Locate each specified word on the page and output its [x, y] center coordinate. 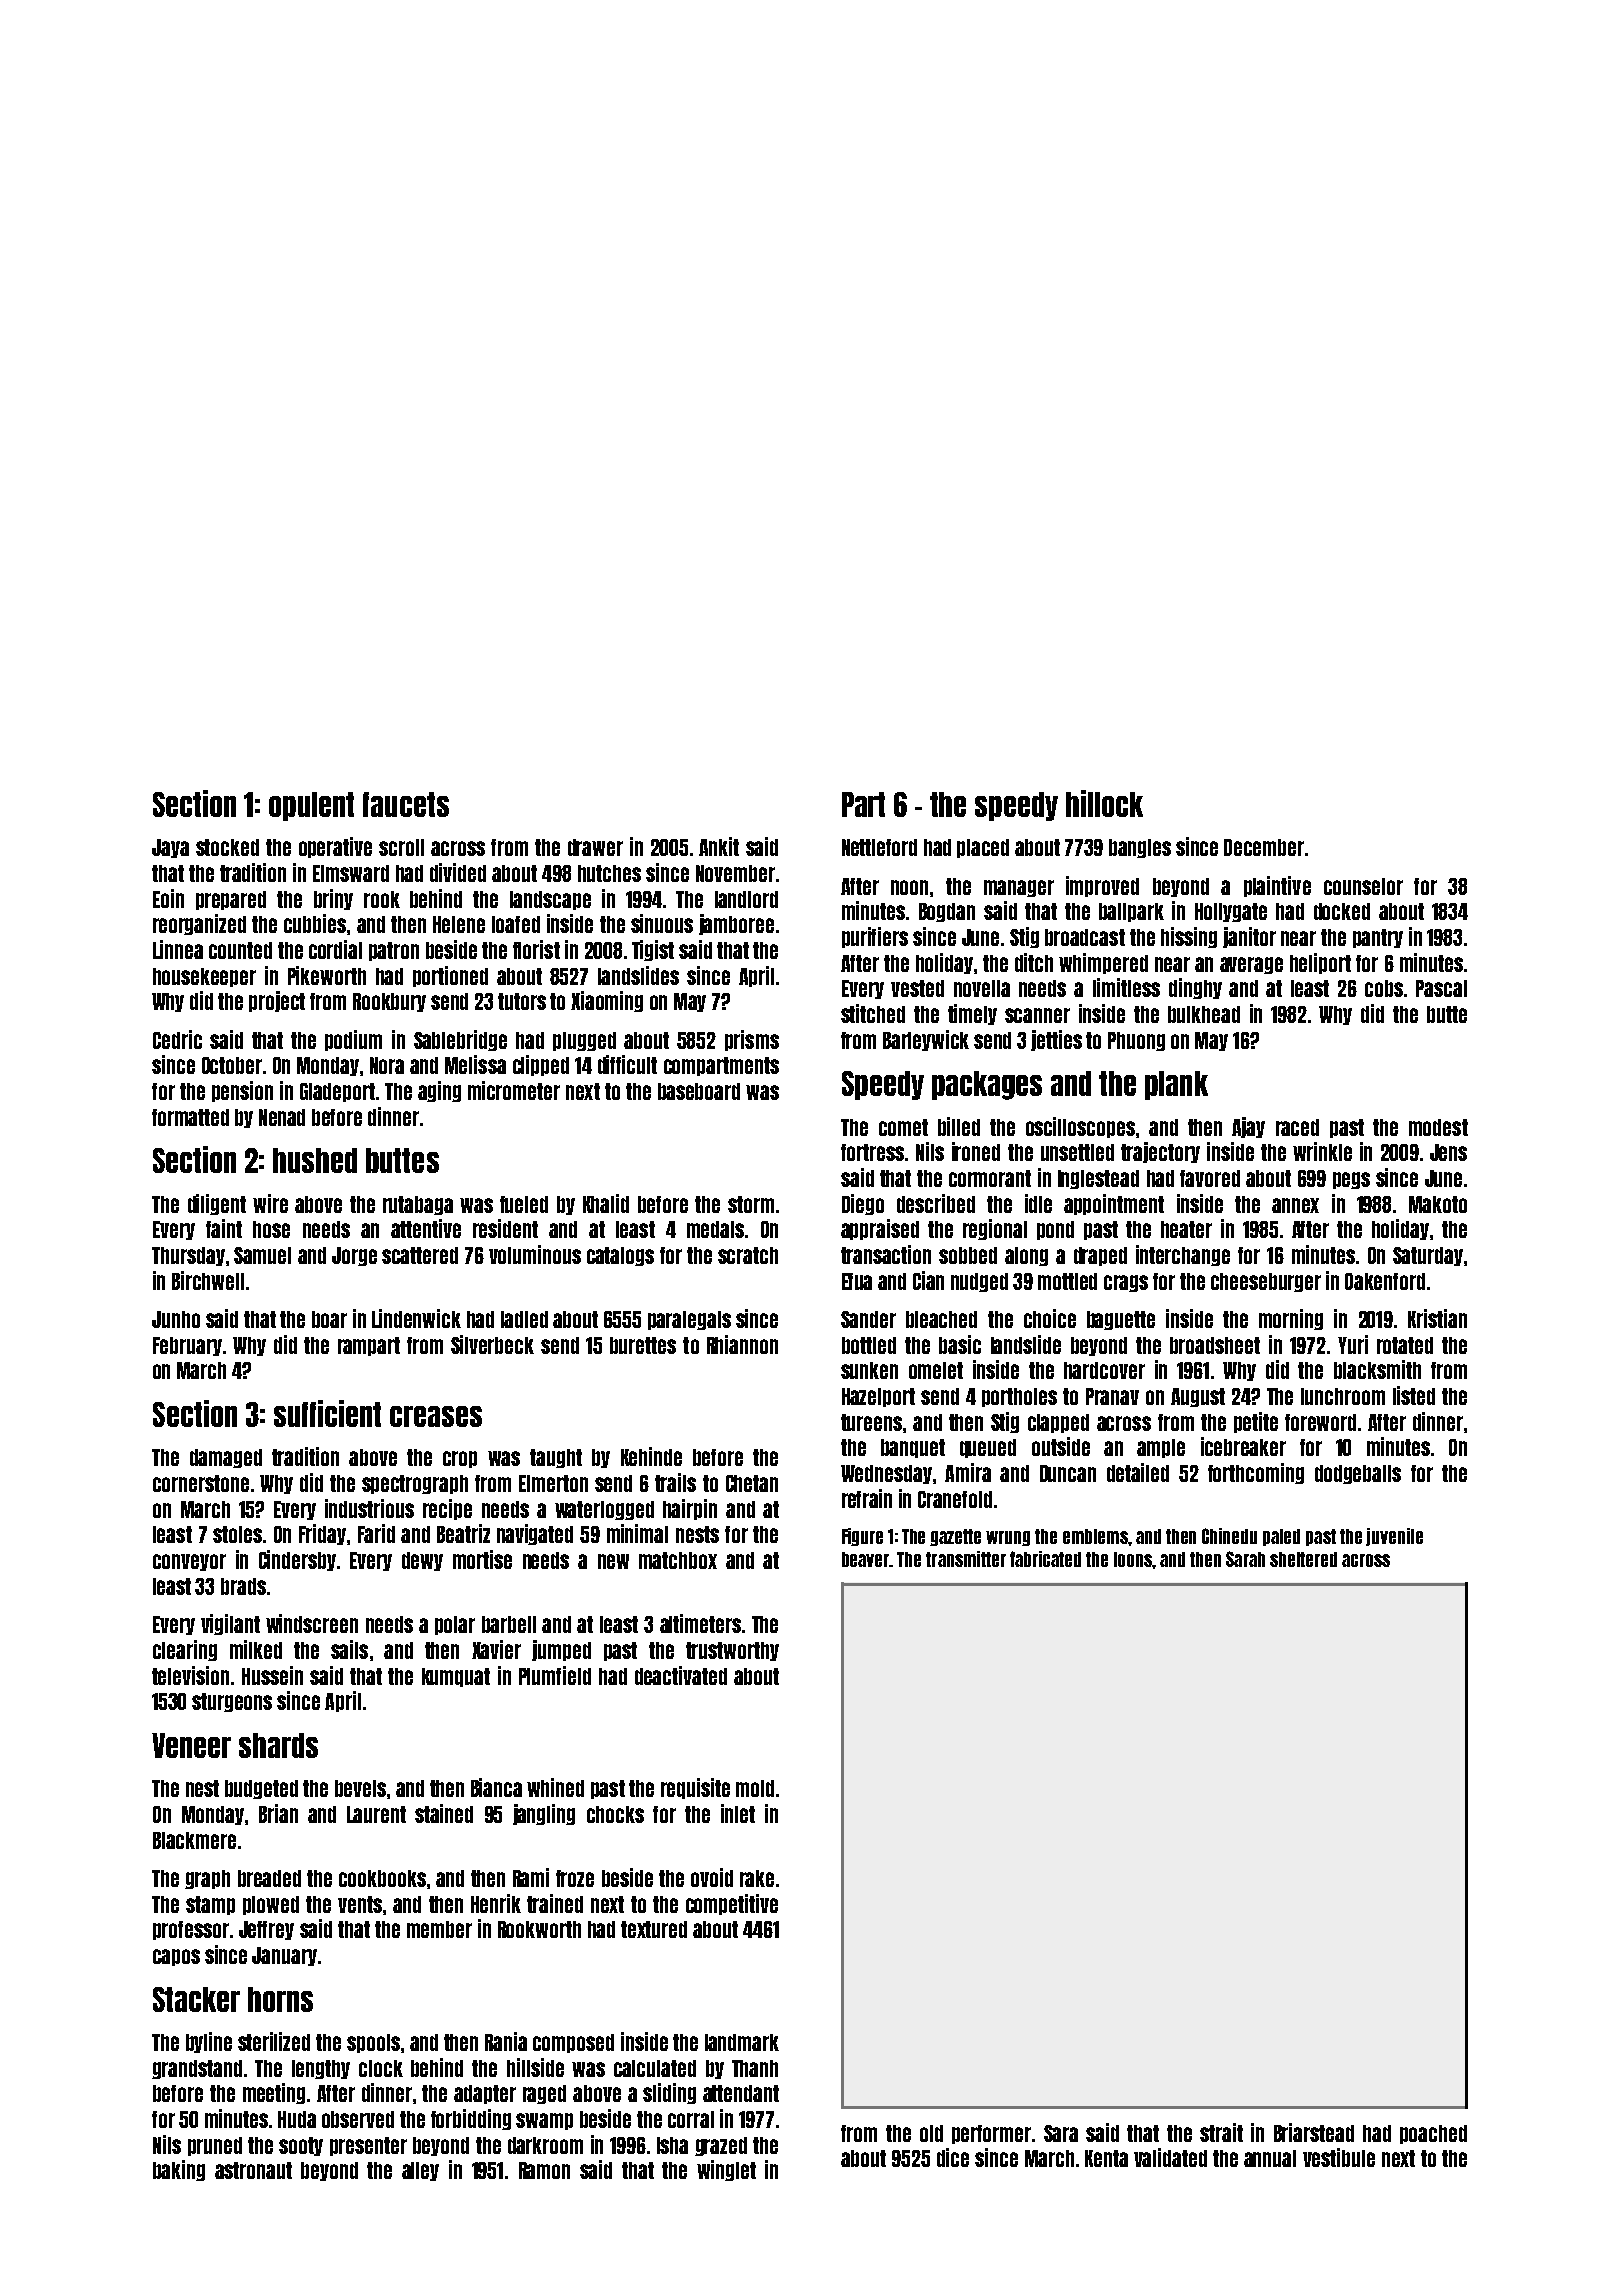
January [284, 1956]
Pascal [1441, 988]
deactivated [681, 1675]
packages [987, 1085]
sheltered [1303, 1559]
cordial [335, 949]
